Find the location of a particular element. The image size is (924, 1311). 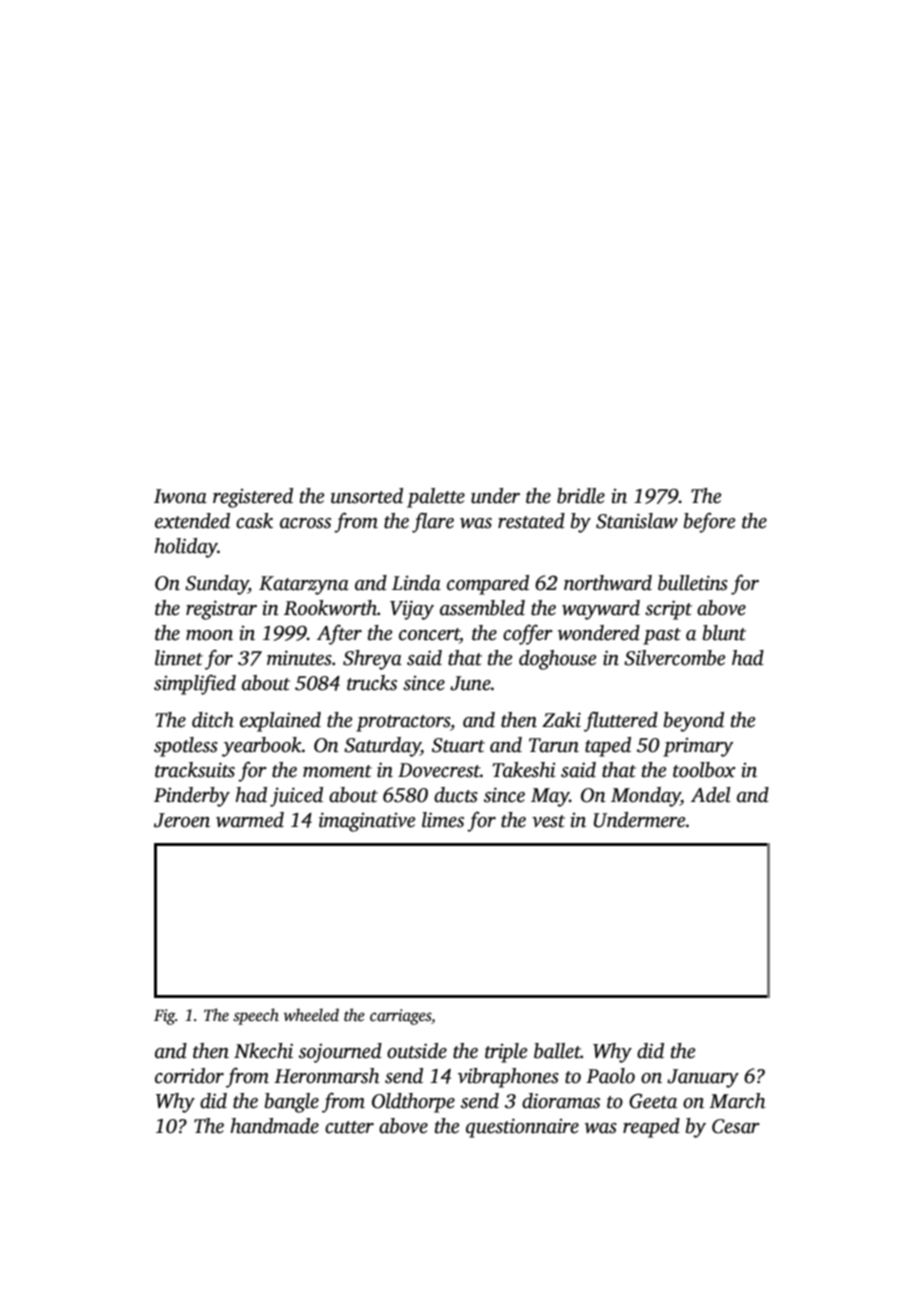

holiday is located at coordinates (186, 548).
